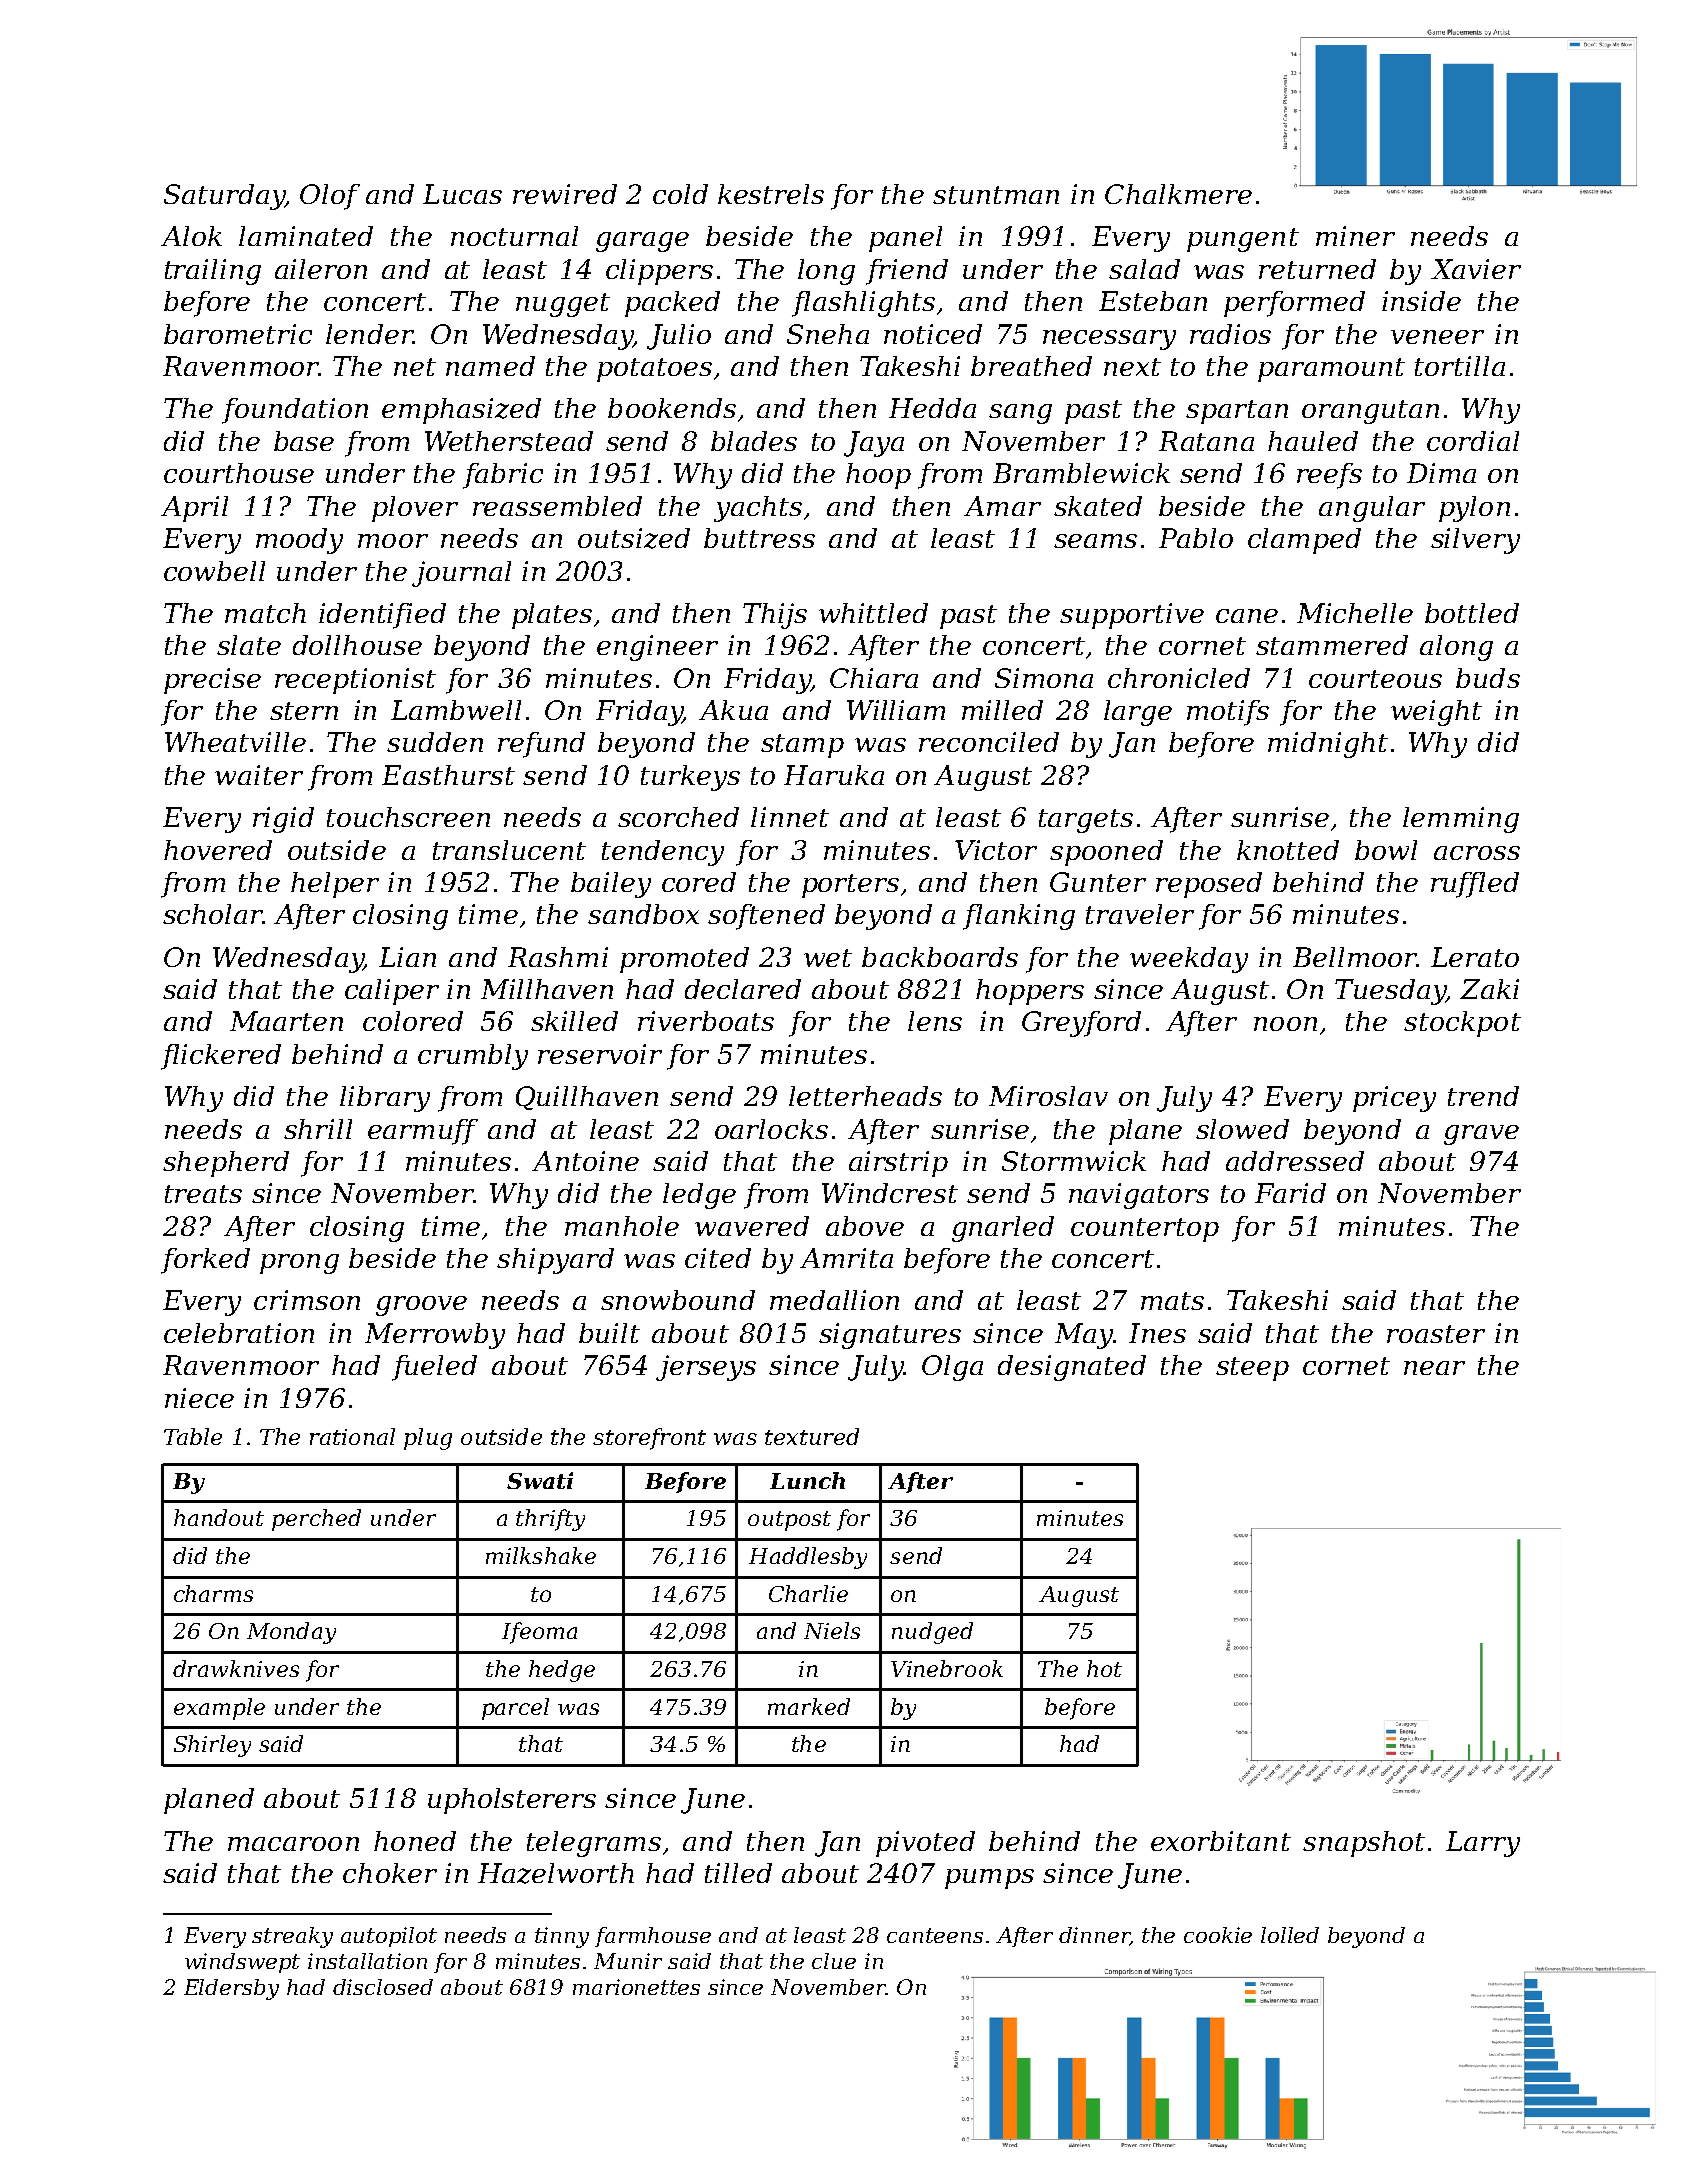 The height and width of the screenshot is (2178, 1683). Describe the element at coordinates (663, 853) in the screenshot. I see `tendency` at that location.
